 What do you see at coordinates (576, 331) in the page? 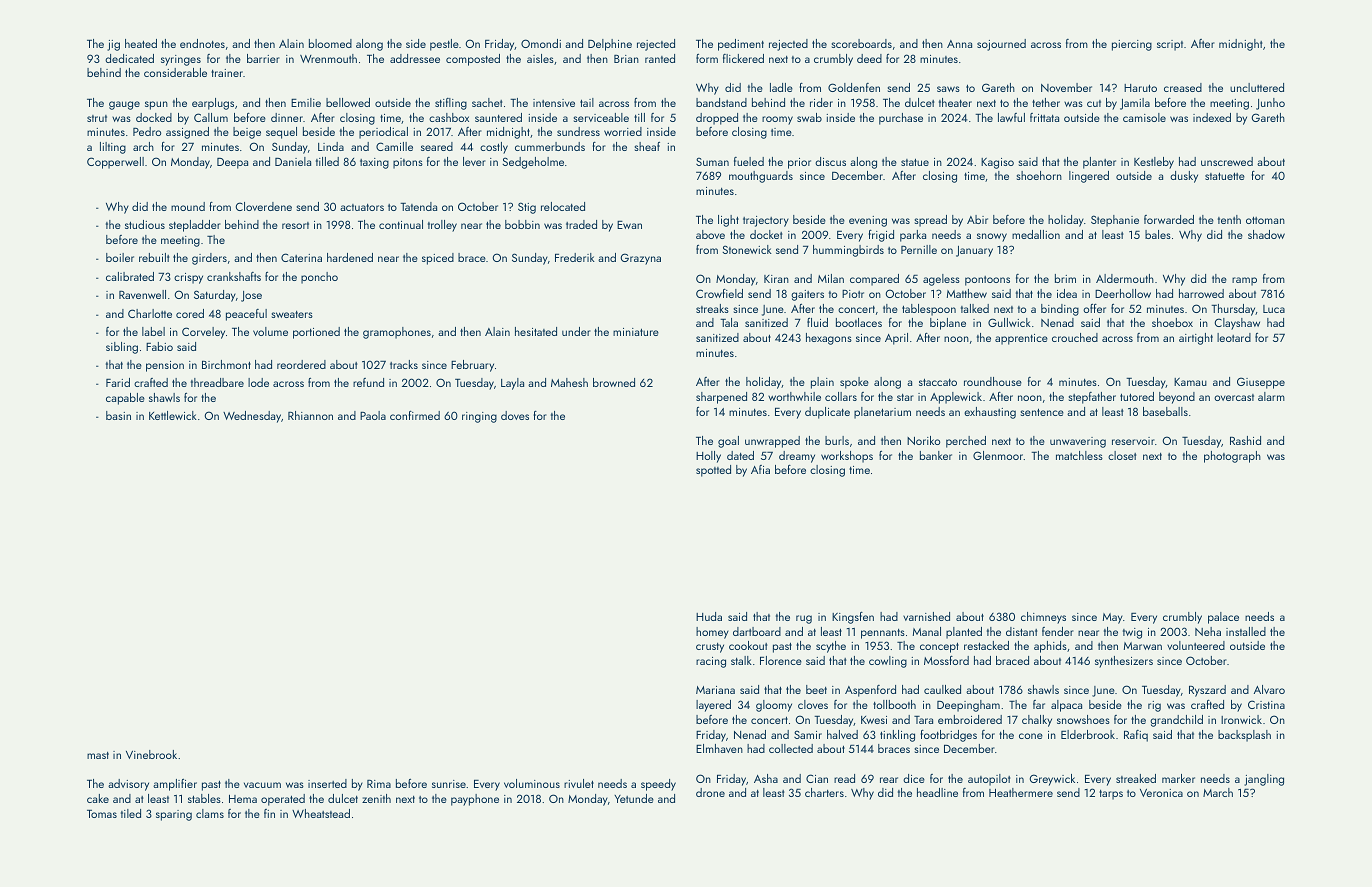
I see `under` at bounding box center [576, 331].
